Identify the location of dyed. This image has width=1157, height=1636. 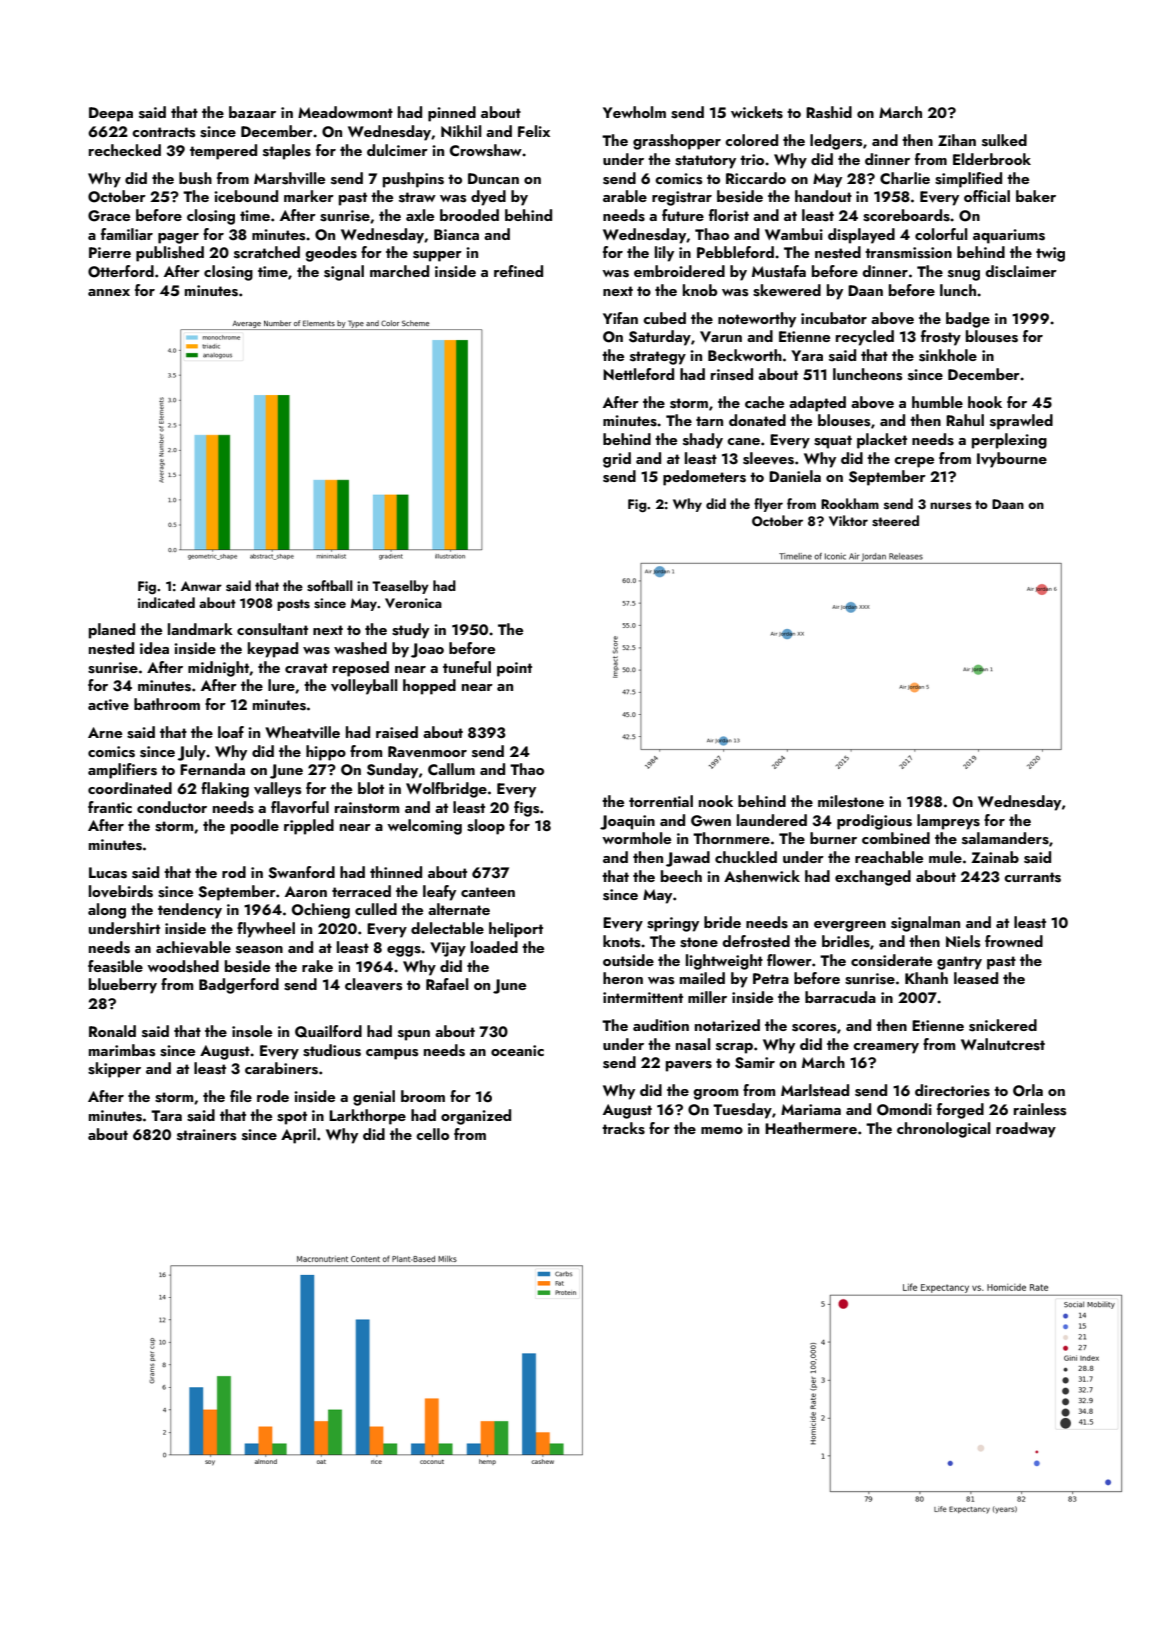
(488, 198).
